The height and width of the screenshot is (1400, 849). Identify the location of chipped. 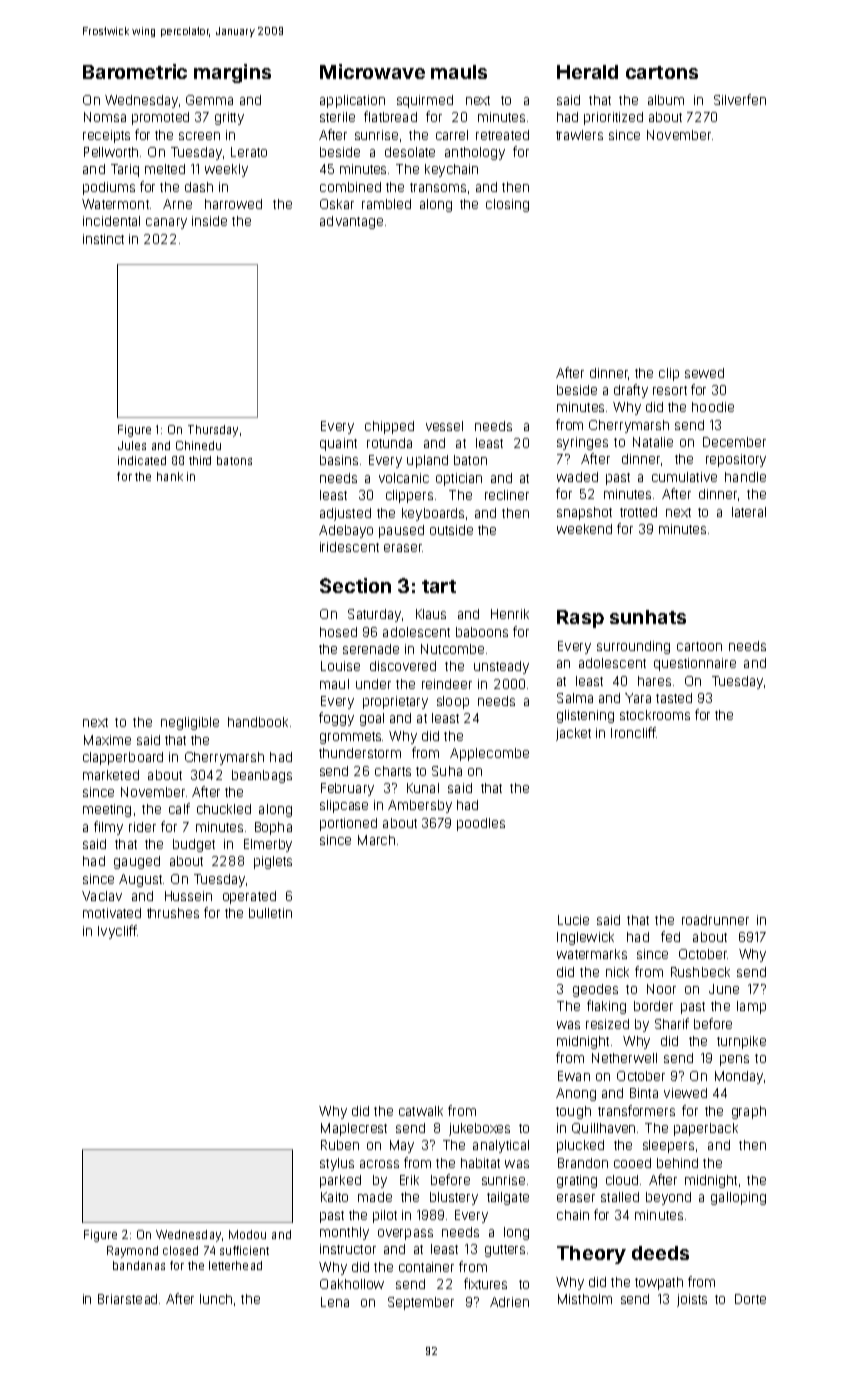
(389, 427).
